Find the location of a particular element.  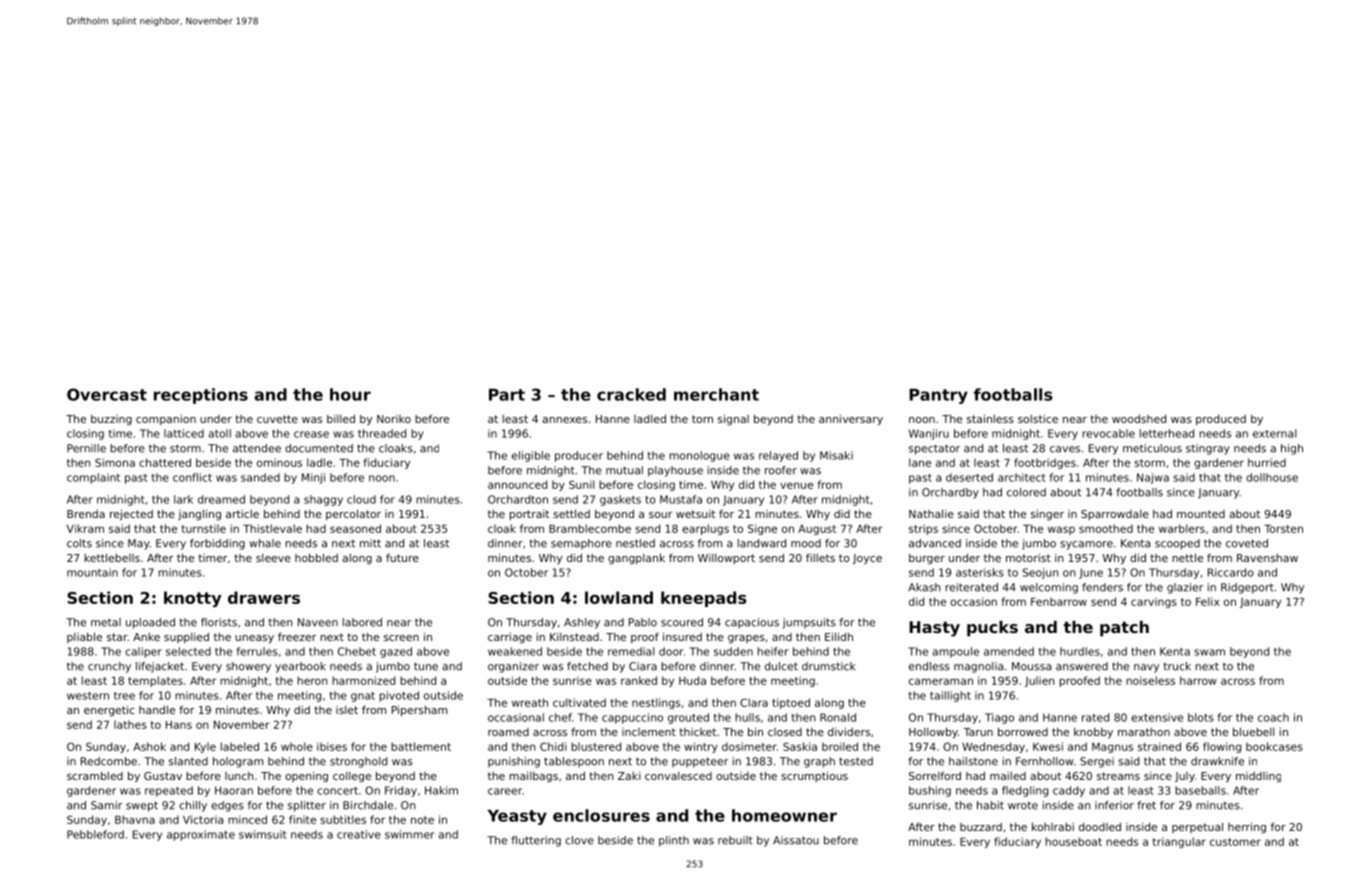

scrambled is located at coordinates (95, 775).
